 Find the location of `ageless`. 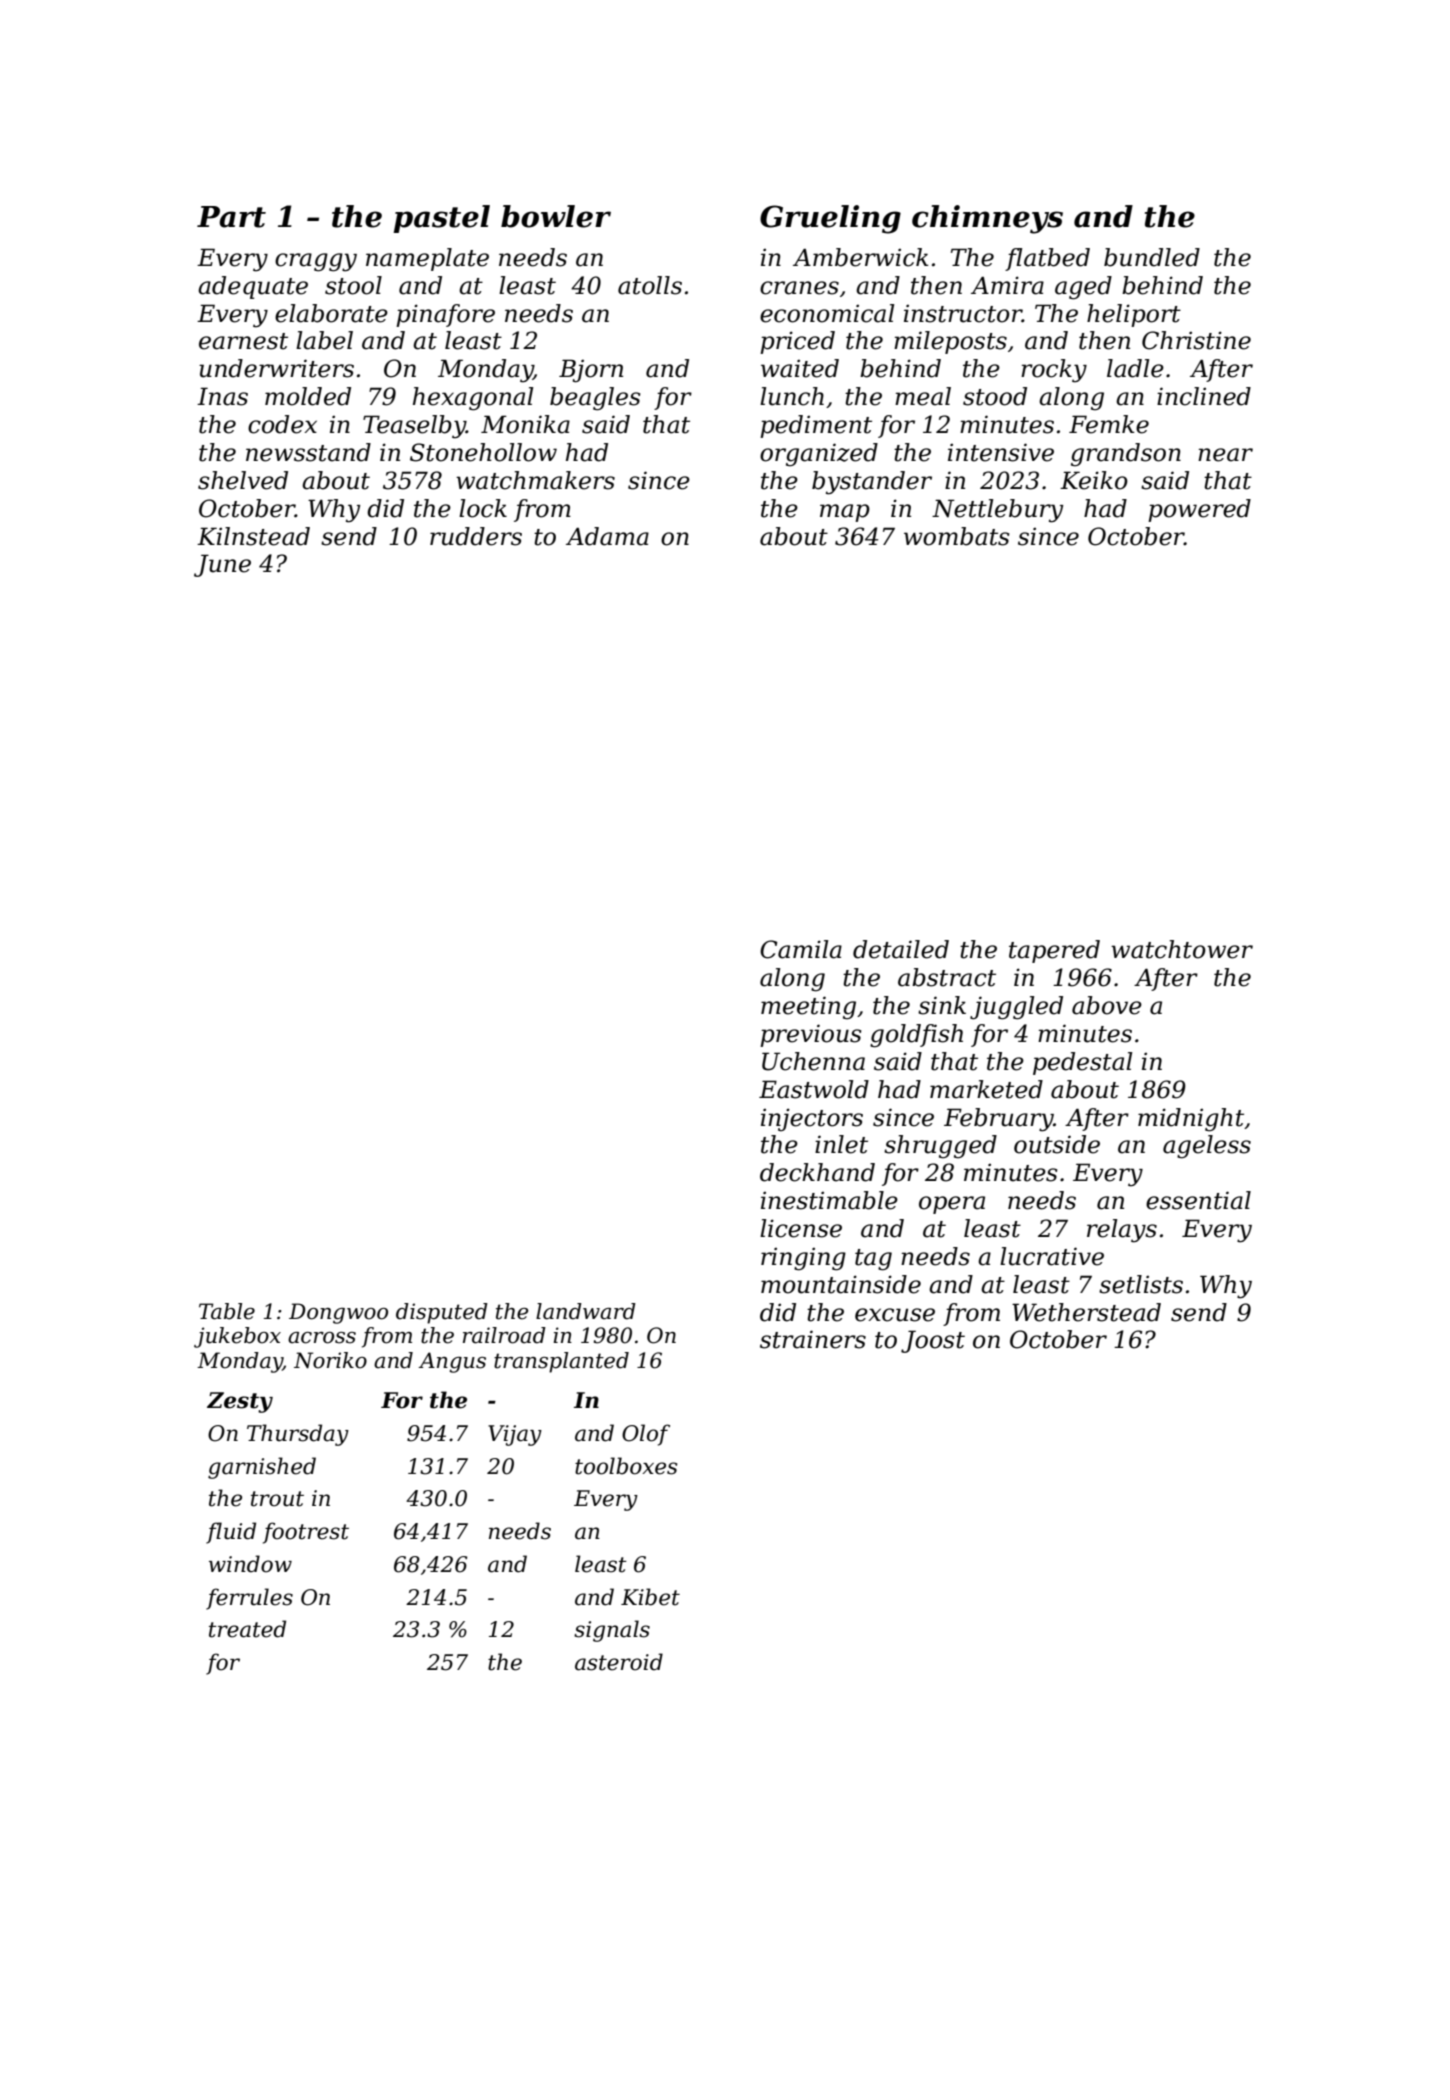

ageless is located at coordinates (1207, 1147).
